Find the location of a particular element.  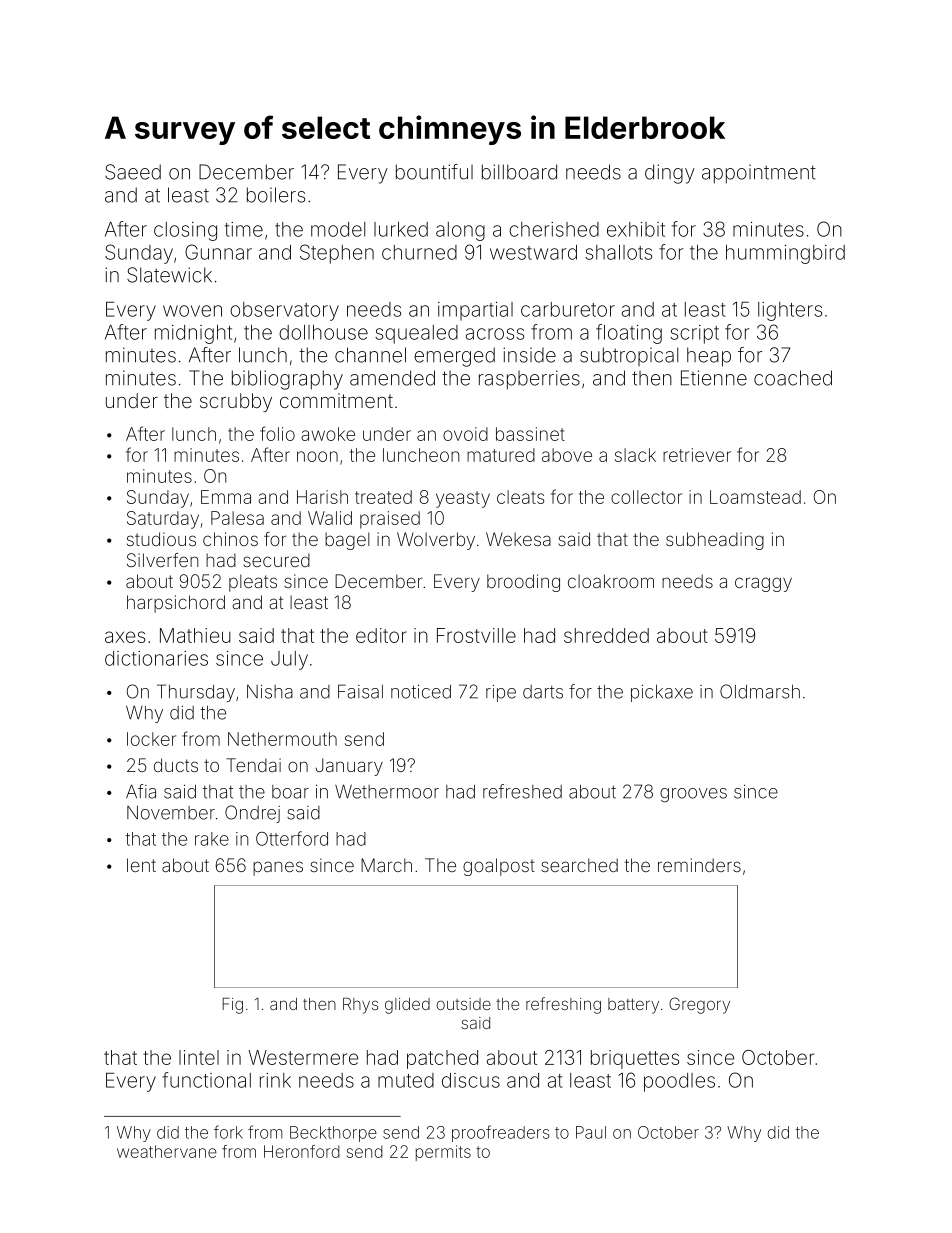

retriever is located at coordinates (697, 455).
